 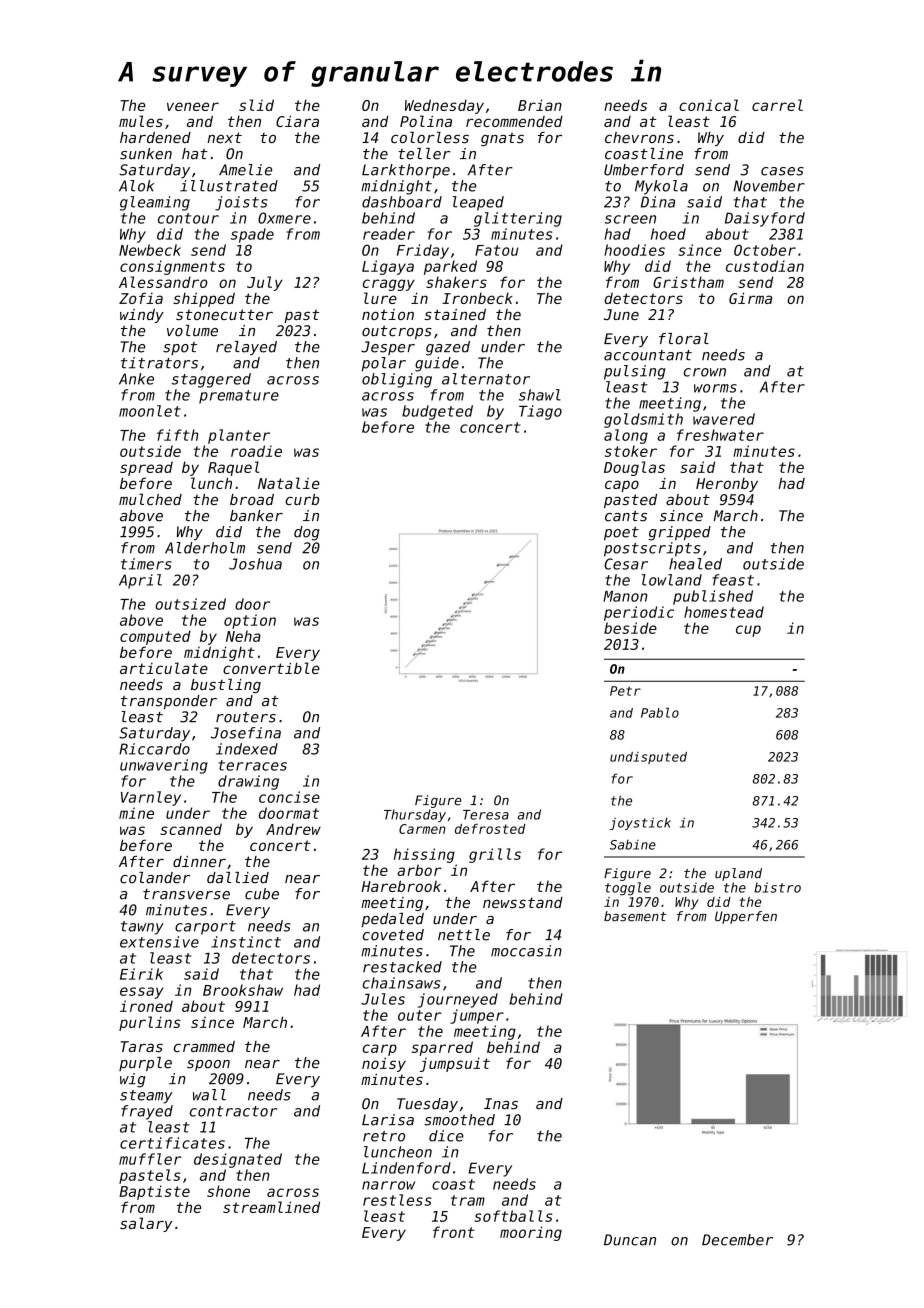 What do you see at coordinates (501, 1104) in the screenshot?
I see `Inas` at bounding box center [501, 1104].
